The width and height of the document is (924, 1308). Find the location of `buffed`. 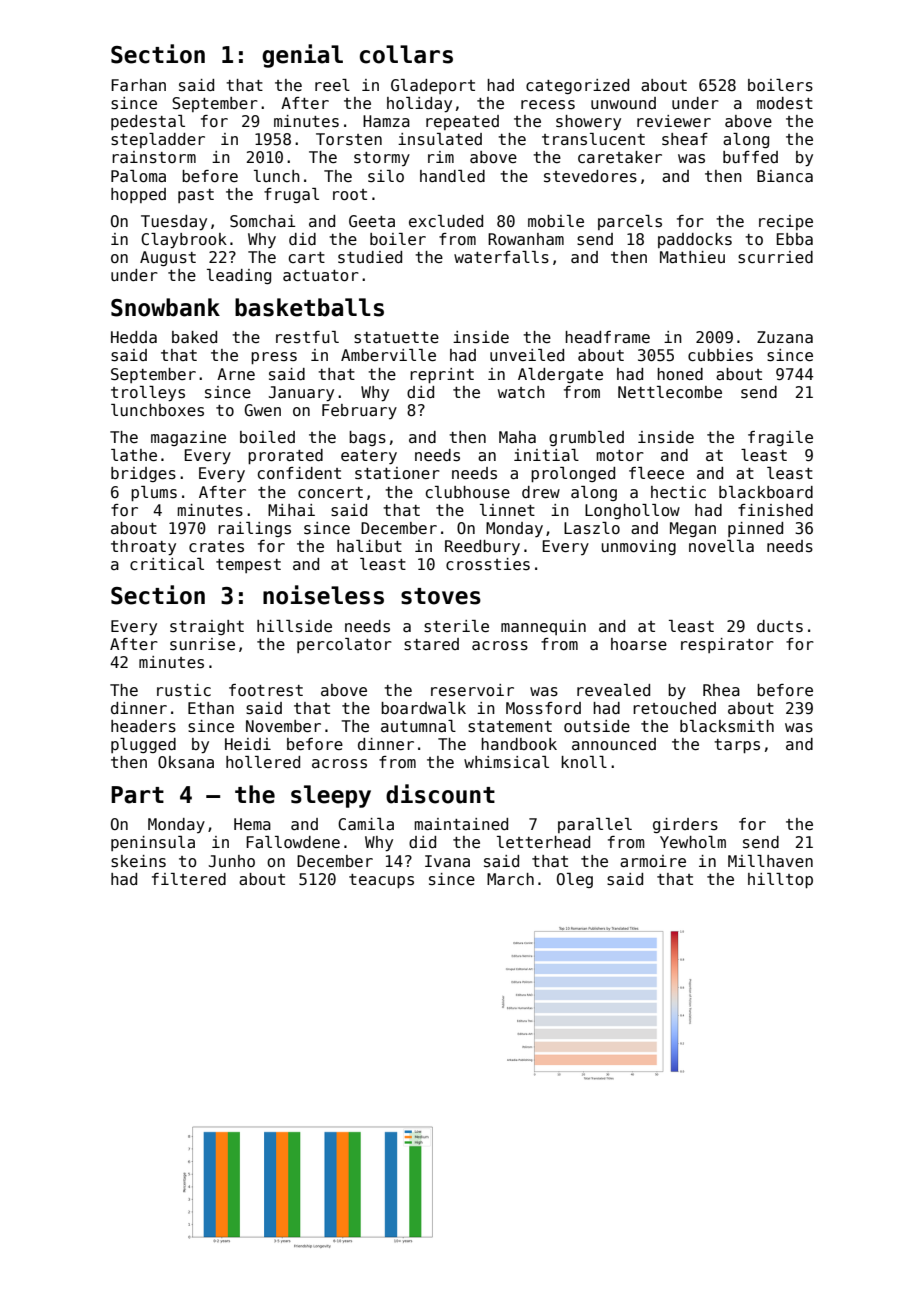

buffed is located at coordinates (750, 157).
